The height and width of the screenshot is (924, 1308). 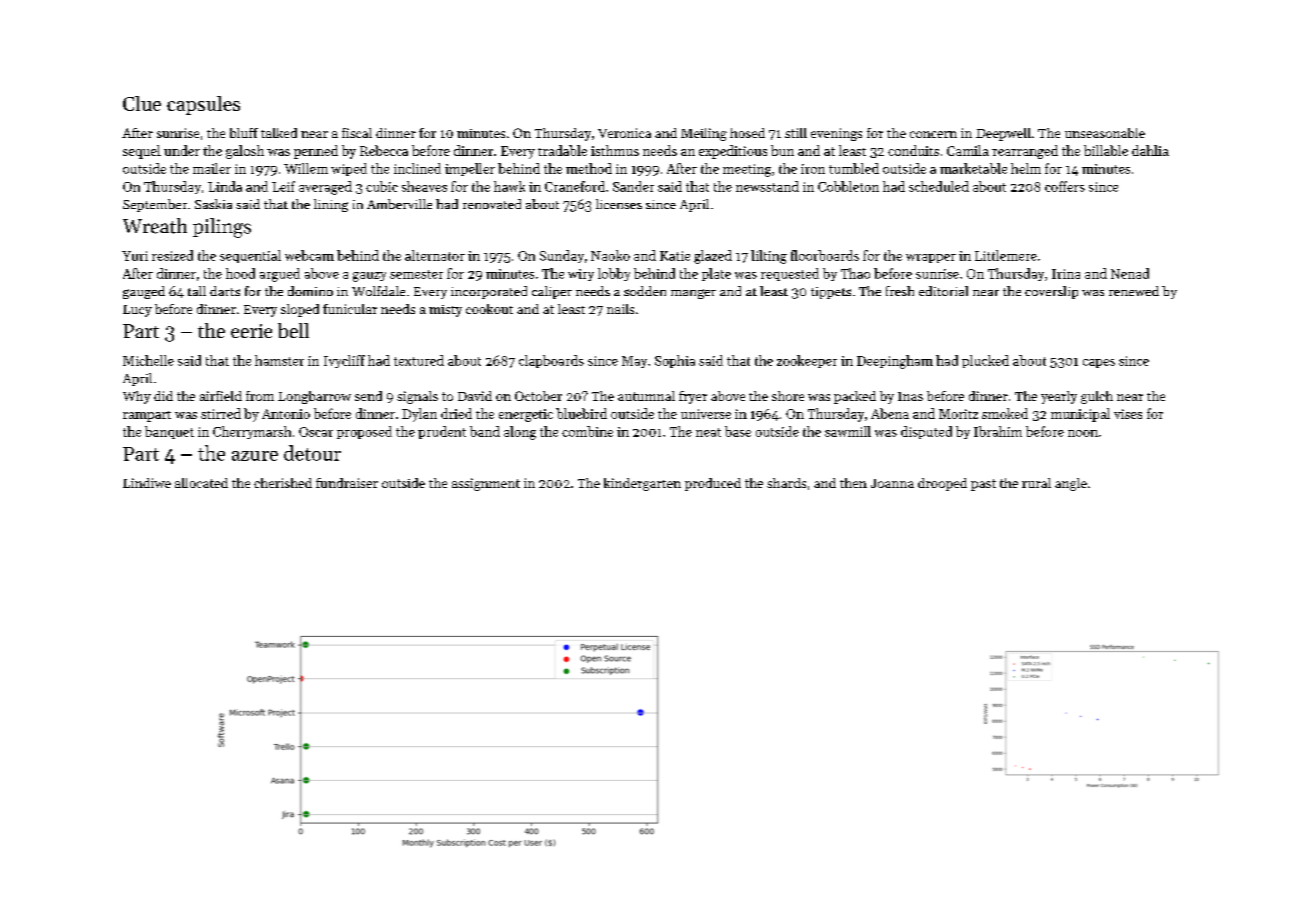 I want to click on averaged, so click(x=325, y=188).
